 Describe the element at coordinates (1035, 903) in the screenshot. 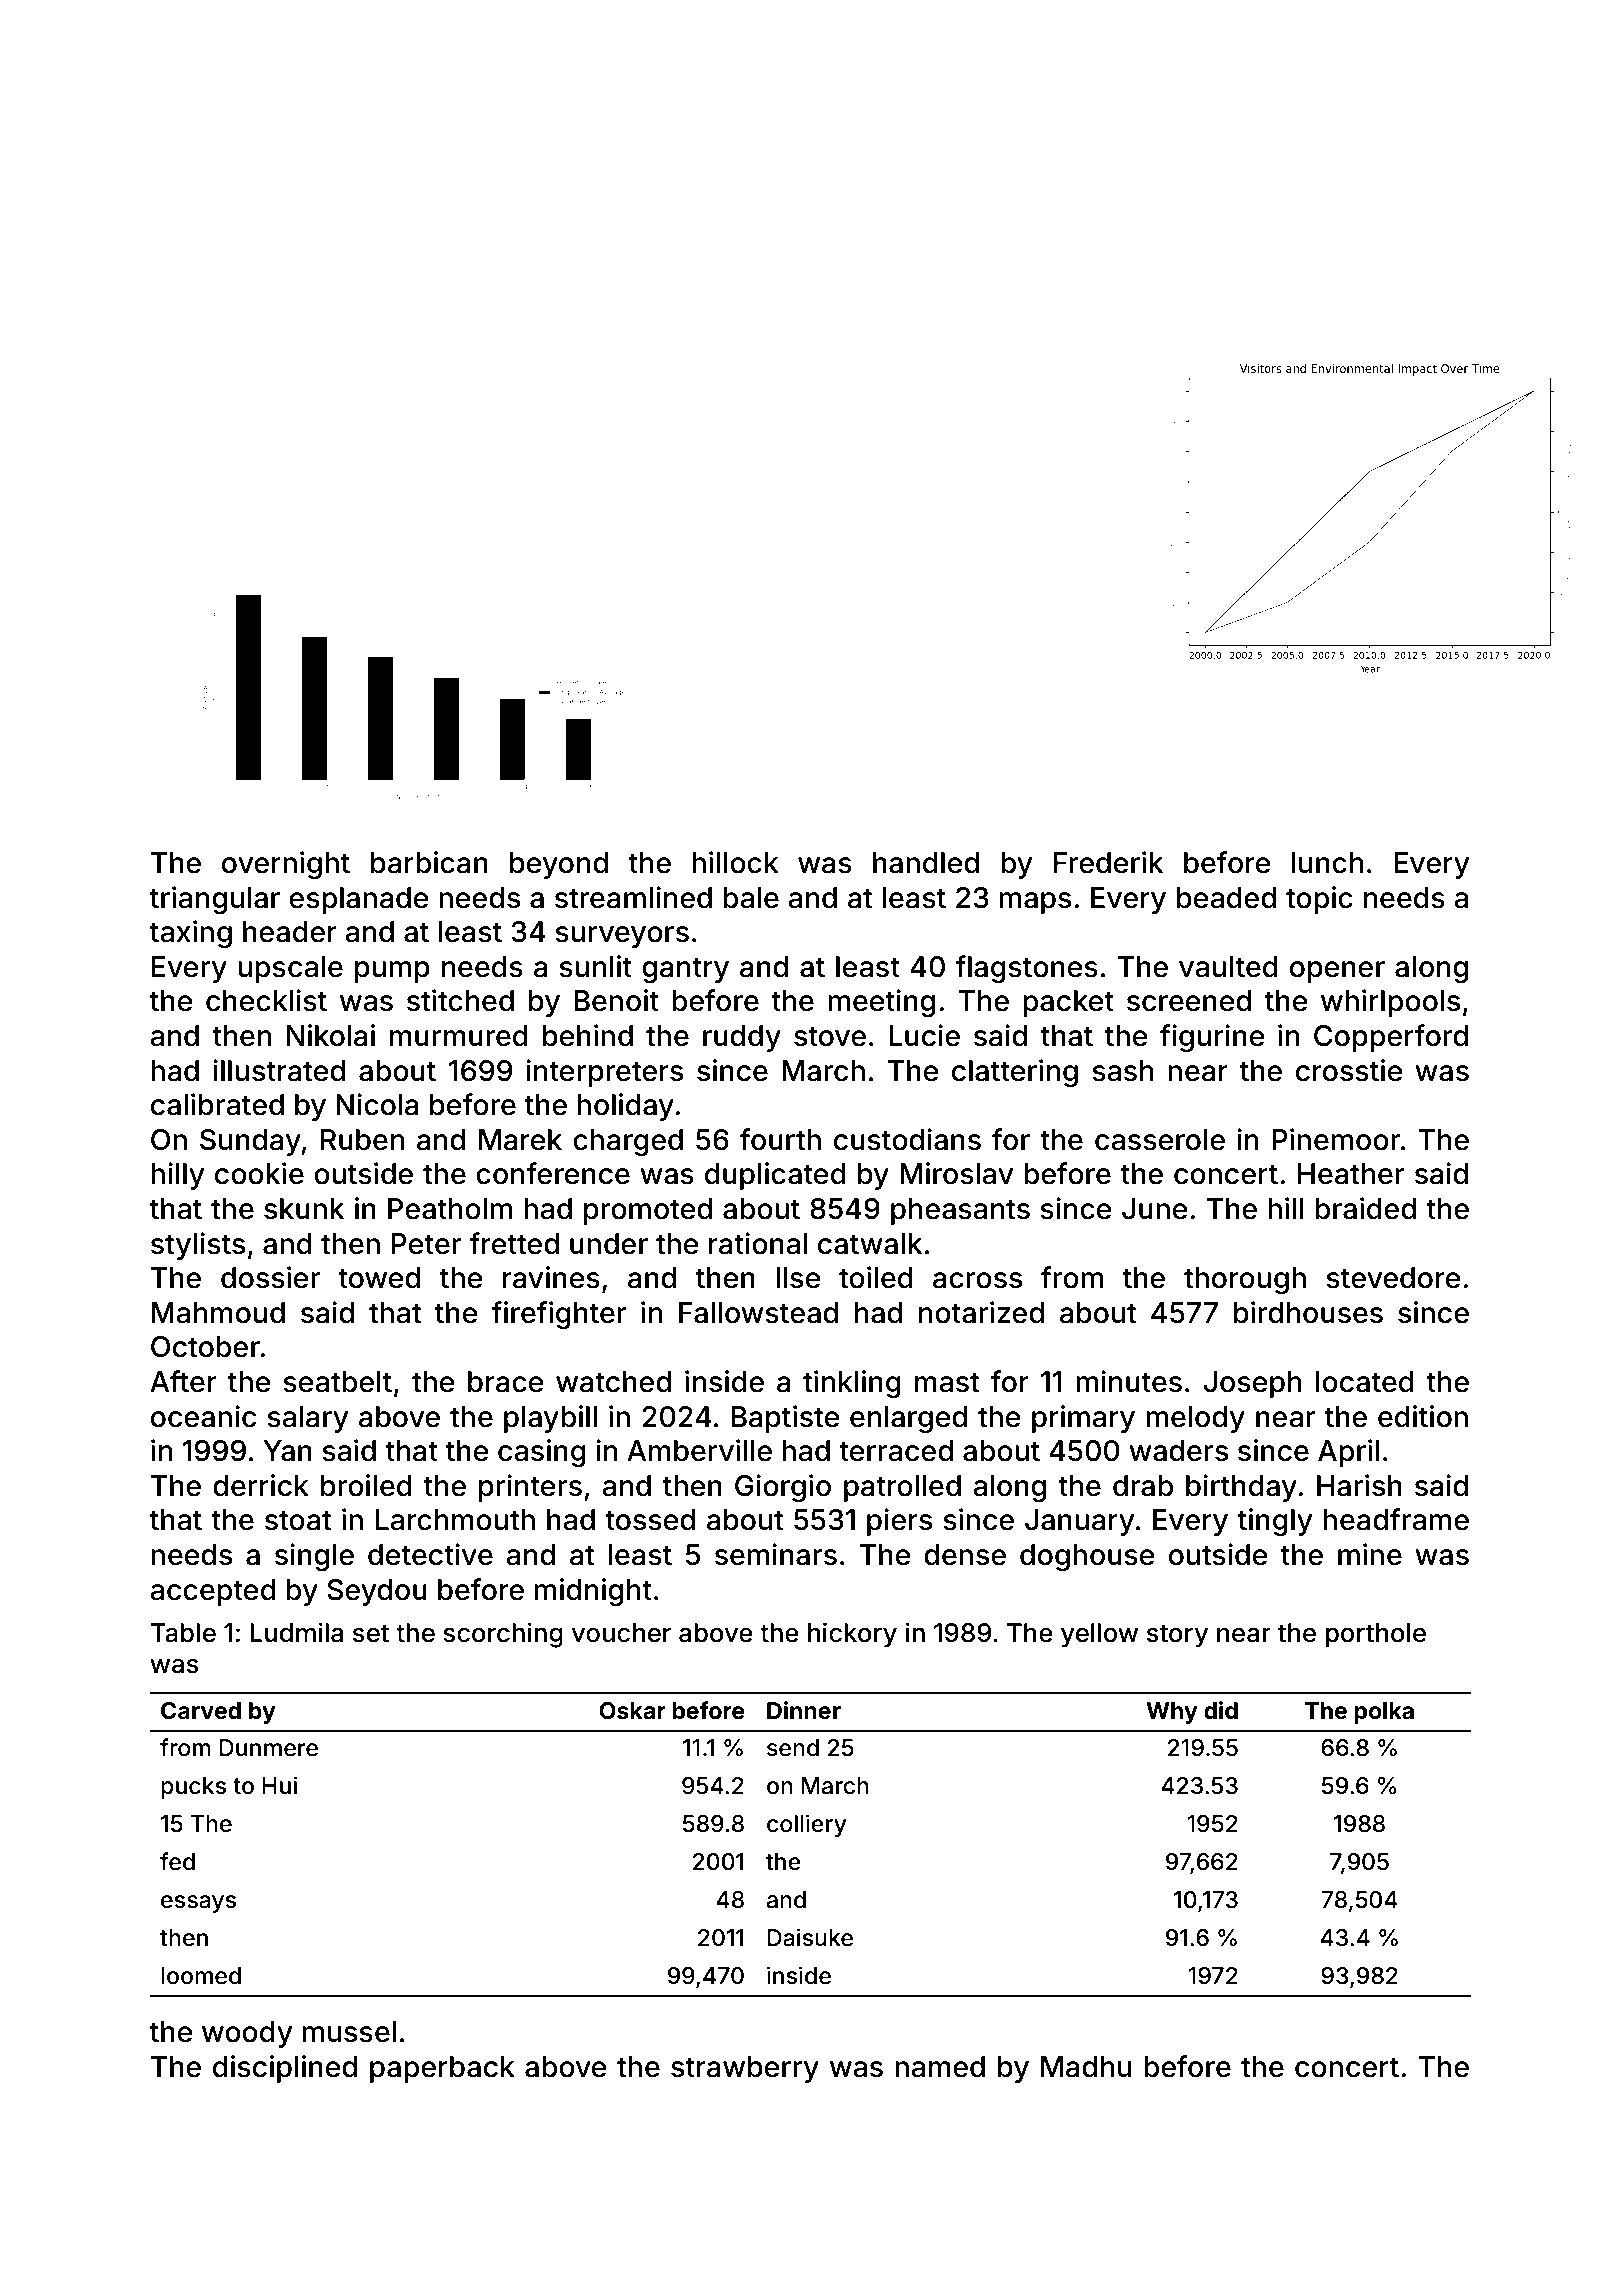

I see `maps` at that location.
